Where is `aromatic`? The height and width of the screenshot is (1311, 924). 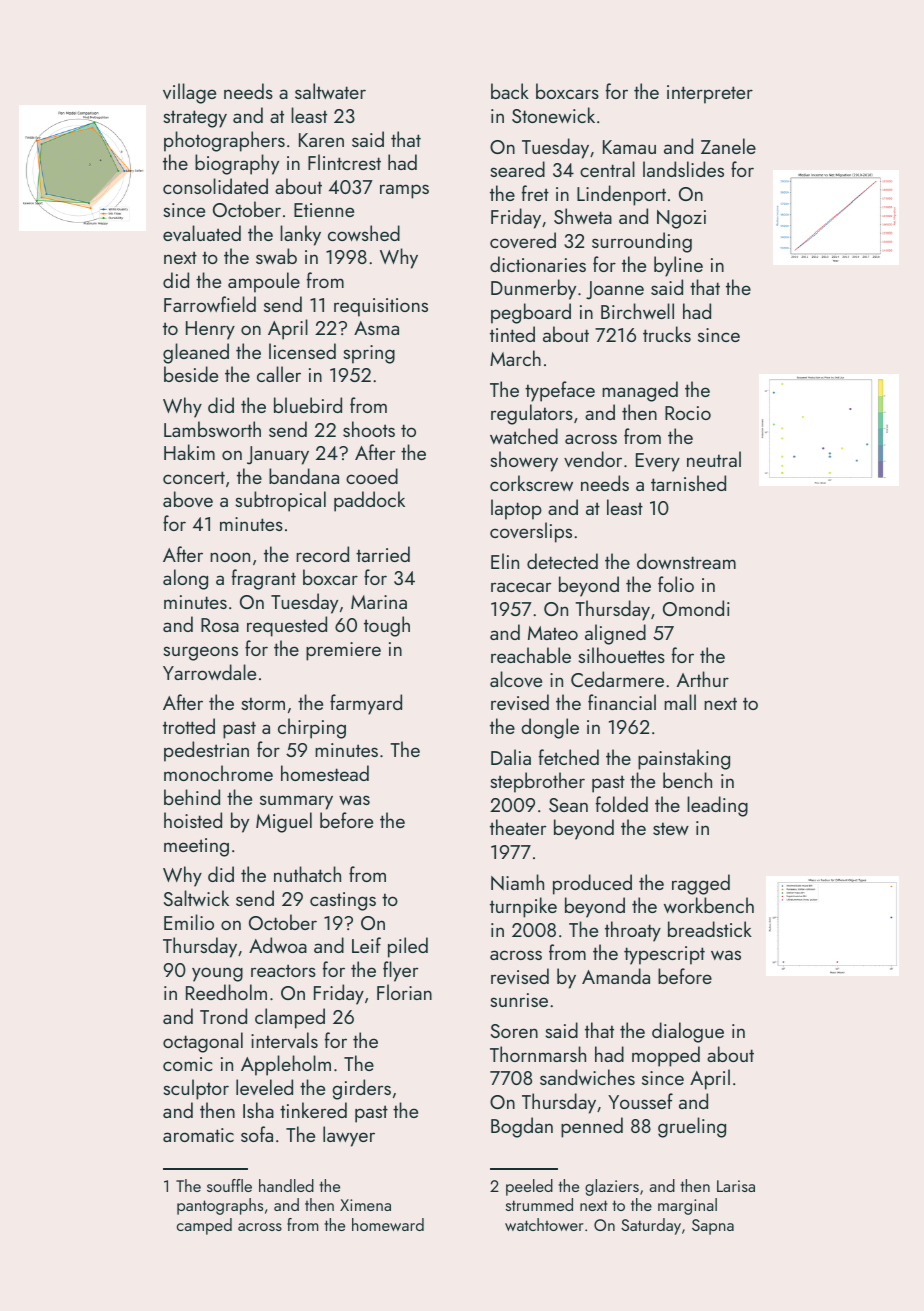
aromatic is located at coordinates (198, 1135).
